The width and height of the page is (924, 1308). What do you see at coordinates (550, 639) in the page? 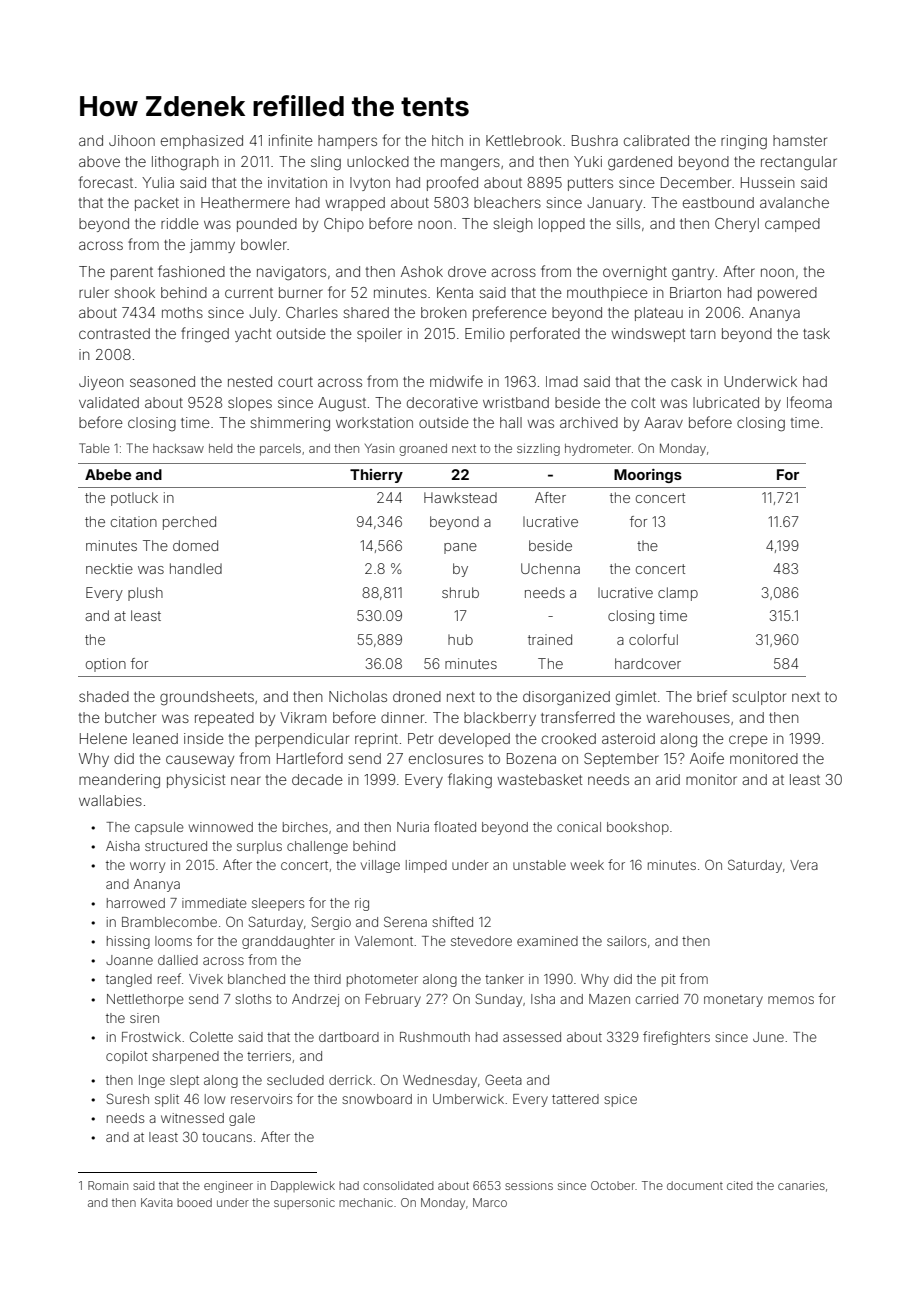
I see `trained` at bounding box center [550, 639].
